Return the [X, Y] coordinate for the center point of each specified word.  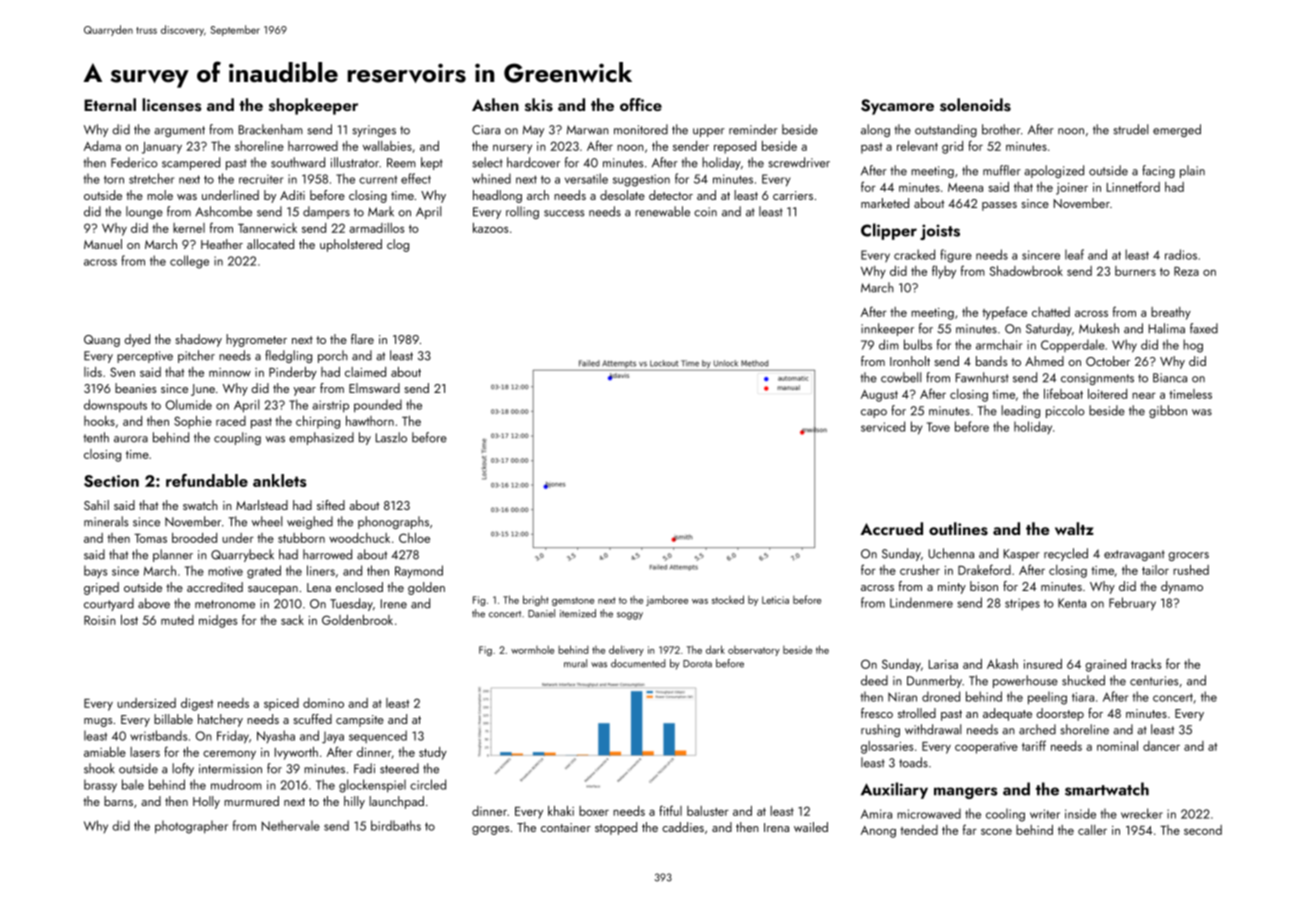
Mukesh [1099, 328]
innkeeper [887, 329]
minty [952, 588]
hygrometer [256, 340]
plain [1192, 171]
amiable [105, 752]
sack [292, 620]
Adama [102, 146]
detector [671, 195]
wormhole [532, 649]
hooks [99, 421]
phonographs [393, 522]
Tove [938, 427]
